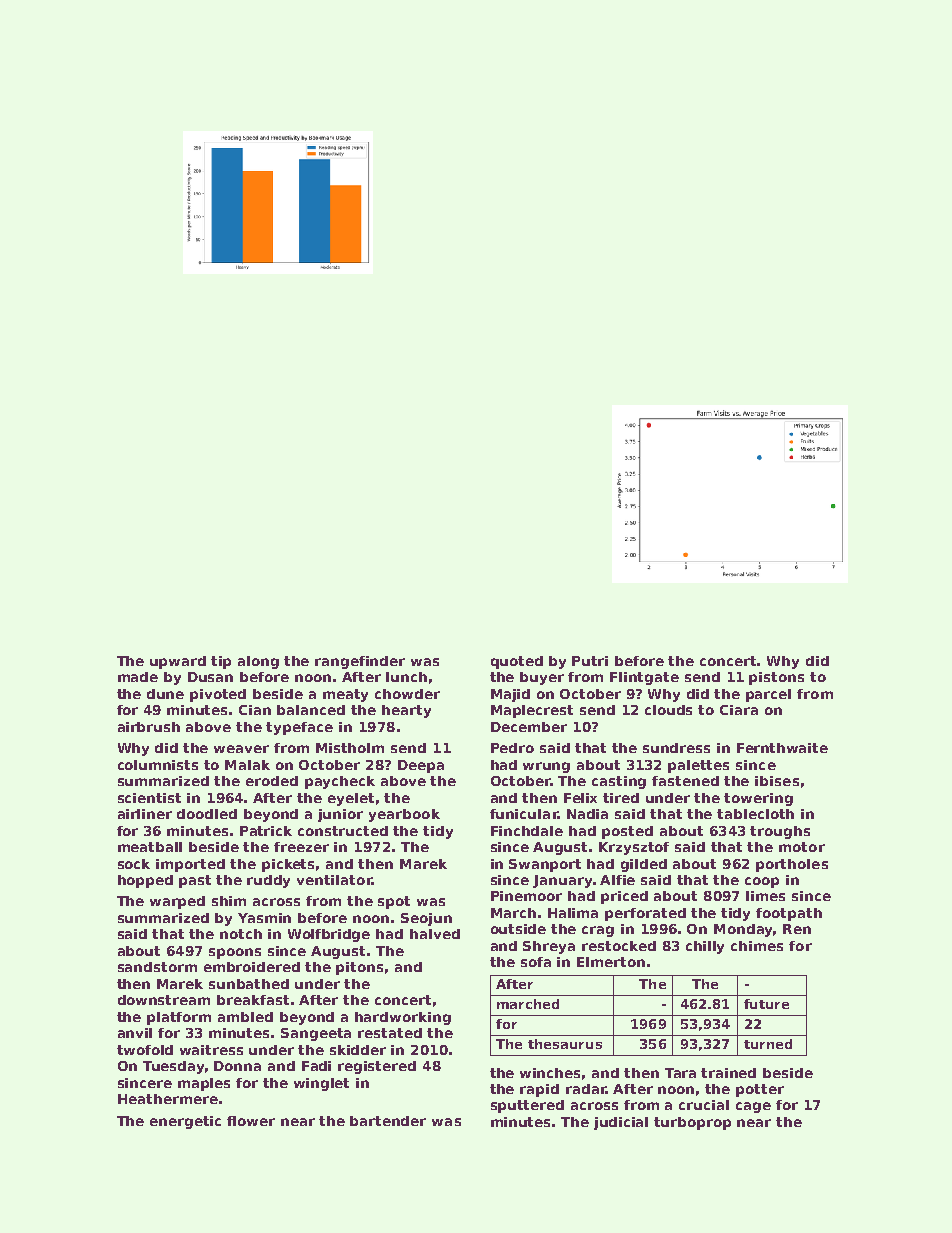 The image size is (952, 1233). Describe the element at coordinates (580, 798) in the page. I see `Felix` at that location.
